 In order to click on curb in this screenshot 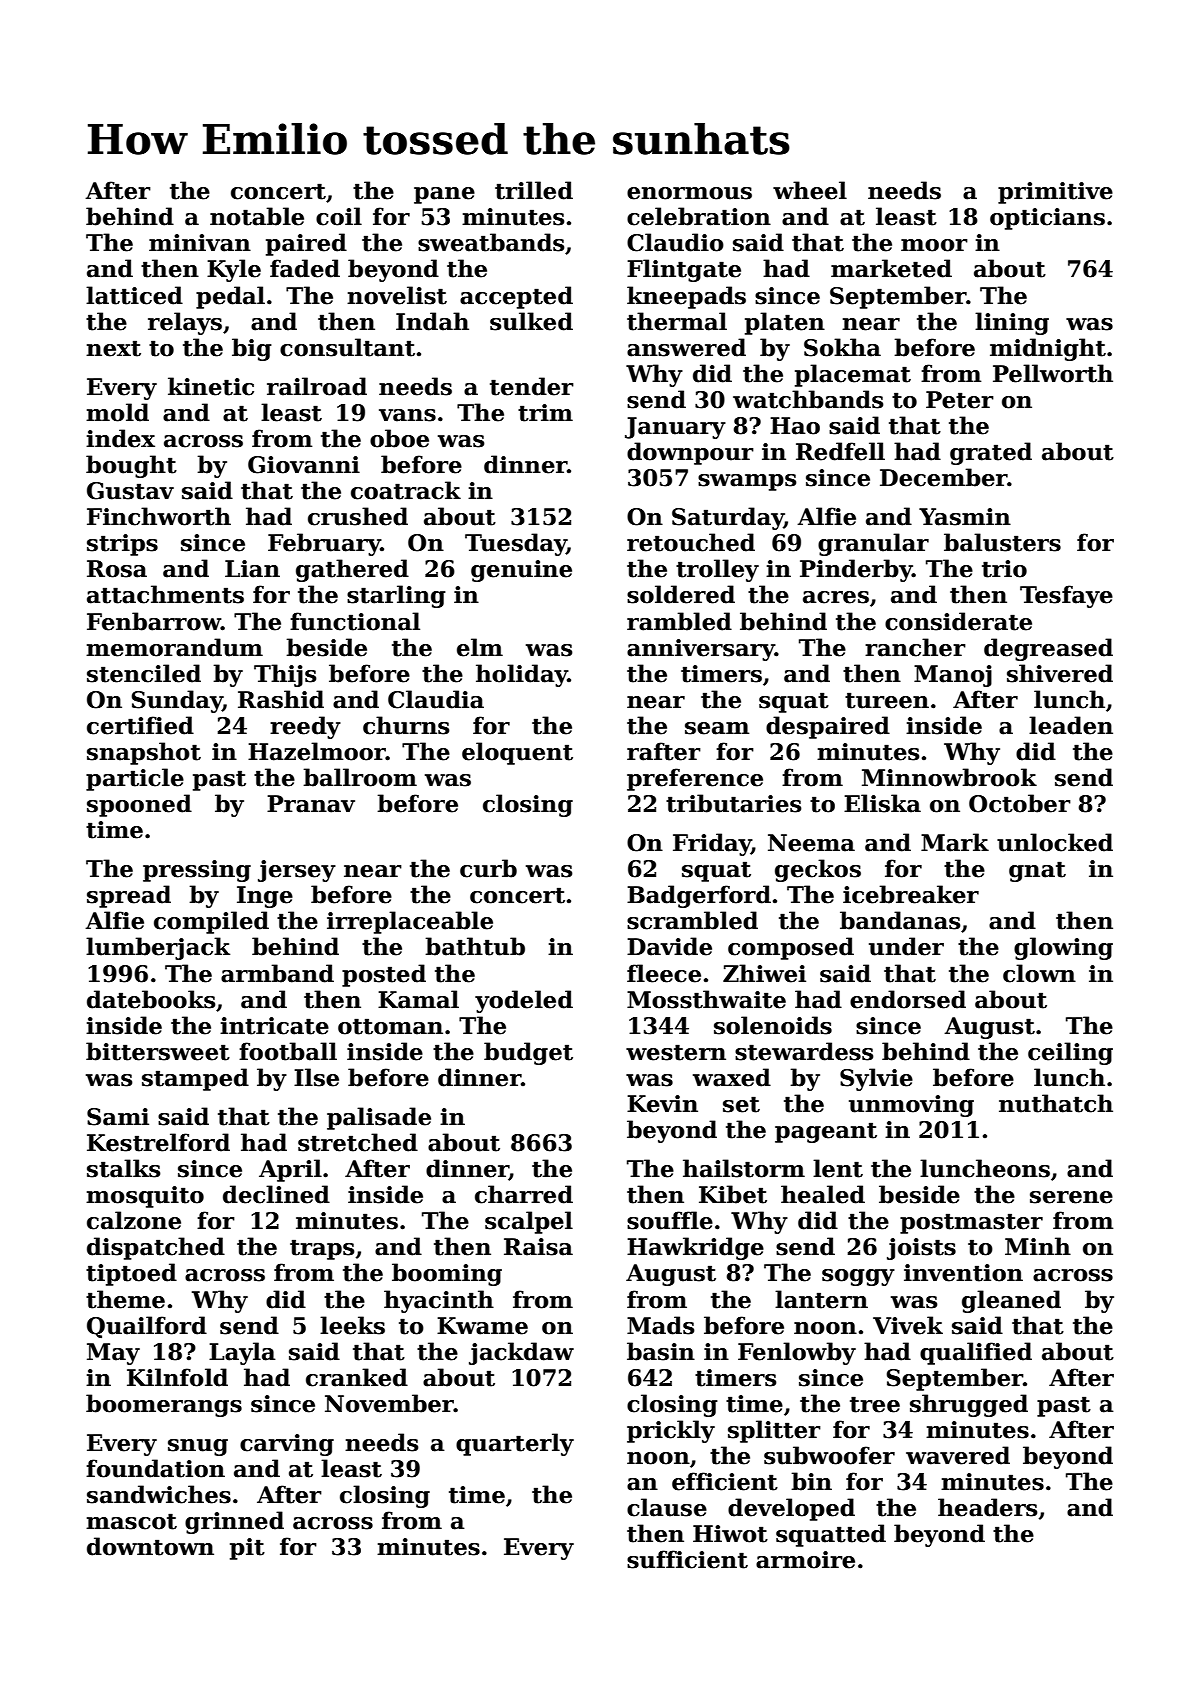, I will do `click(488, 868)`.
